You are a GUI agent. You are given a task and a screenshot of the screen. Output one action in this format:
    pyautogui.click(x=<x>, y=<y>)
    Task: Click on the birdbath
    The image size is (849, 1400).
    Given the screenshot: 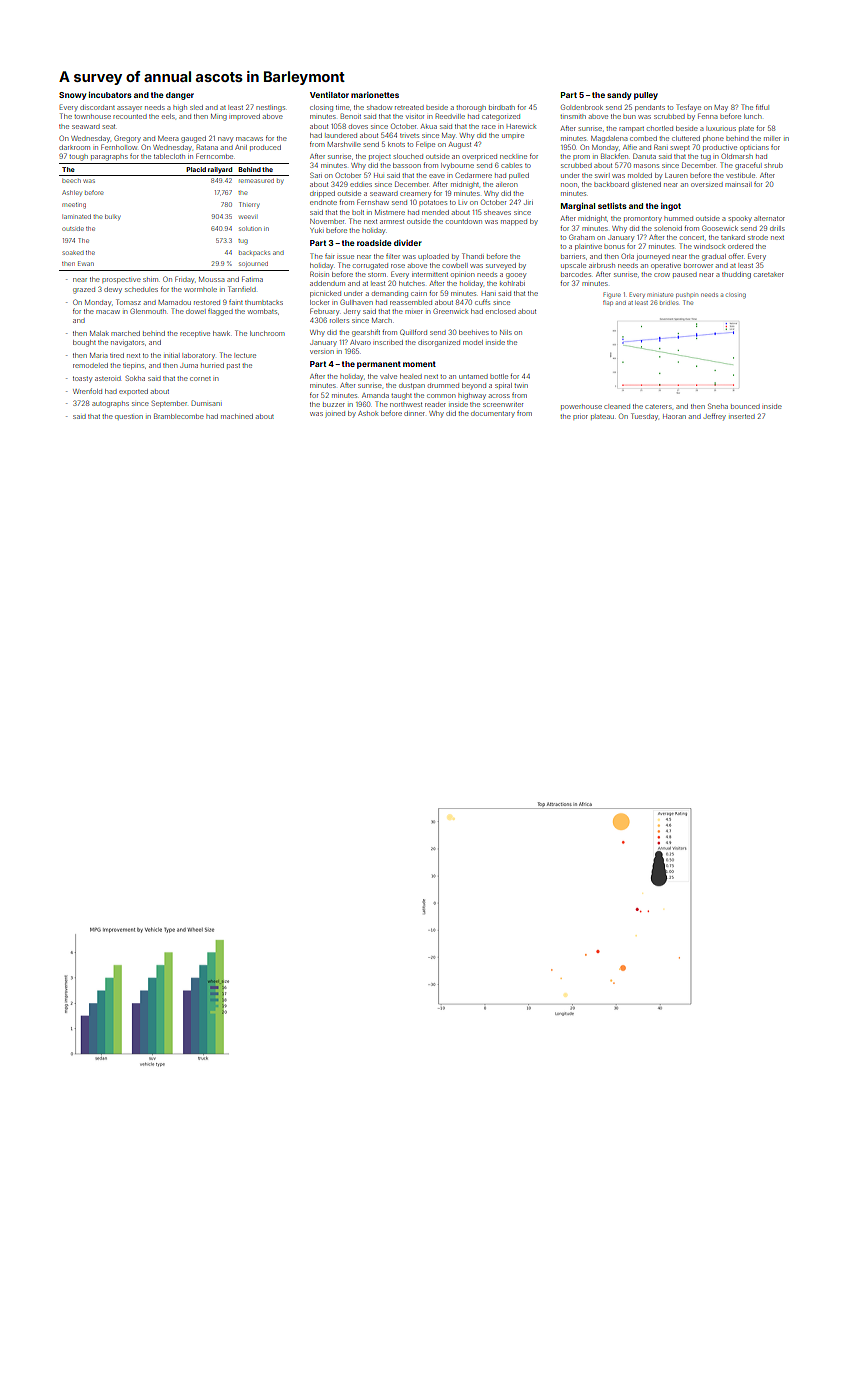 What is the action you would take?
    pyautogui.click(x=502, y=107)
